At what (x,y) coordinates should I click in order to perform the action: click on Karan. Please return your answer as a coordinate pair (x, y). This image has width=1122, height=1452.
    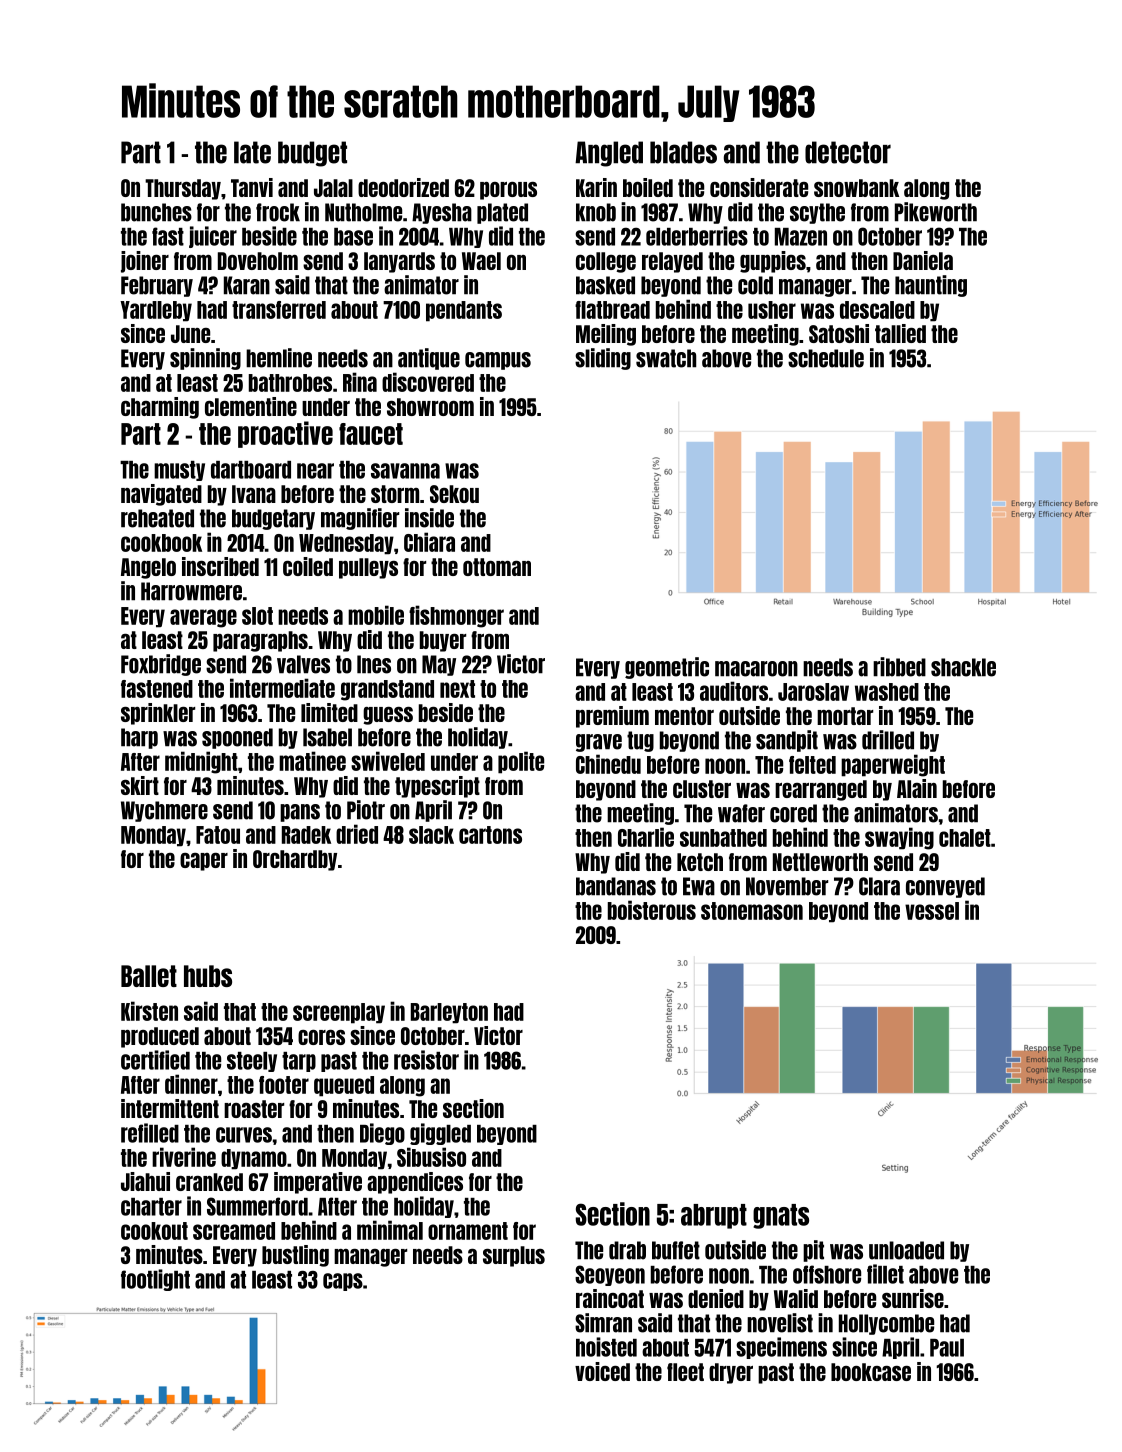
    Looking at the image, I should click on (247, 285).
